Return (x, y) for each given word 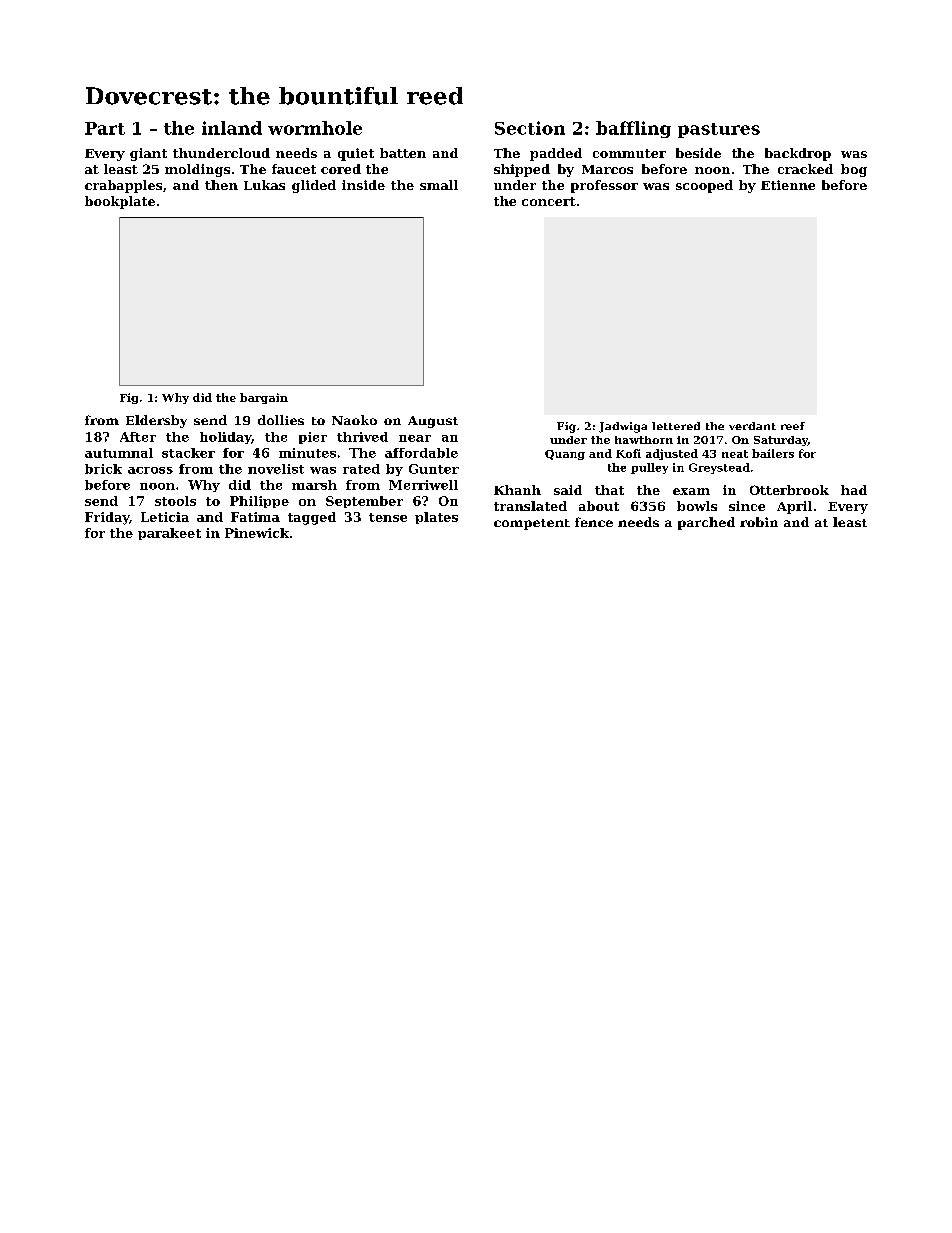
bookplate (120, 202)
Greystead (719, 468)
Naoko (354, 420)
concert (549, 201)
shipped (522, 170)
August (433, 422)
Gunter (434, 469)
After (138, 437)
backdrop (798, 154)
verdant (752, 426)
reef (793, 426)
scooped (704, 186)
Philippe (259, 502)
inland (232, 128)
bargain (264, 398)
